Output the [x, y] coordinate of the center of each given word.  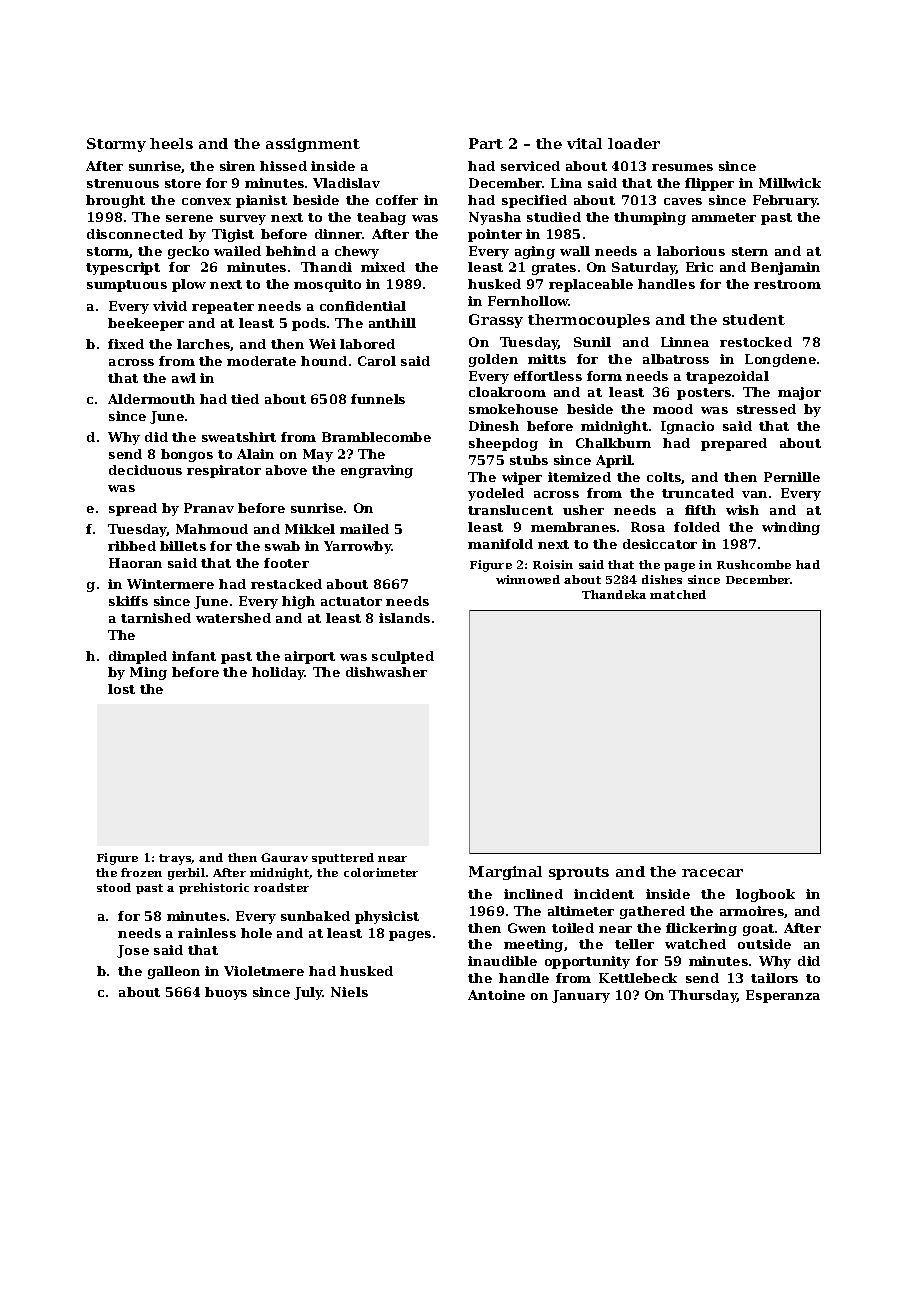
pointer [495, 235]
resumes [682, 167]
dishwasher [386, 672]
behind [291, 251]
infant [194, 656]
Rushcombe [754, 564]
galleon [174, 972]
